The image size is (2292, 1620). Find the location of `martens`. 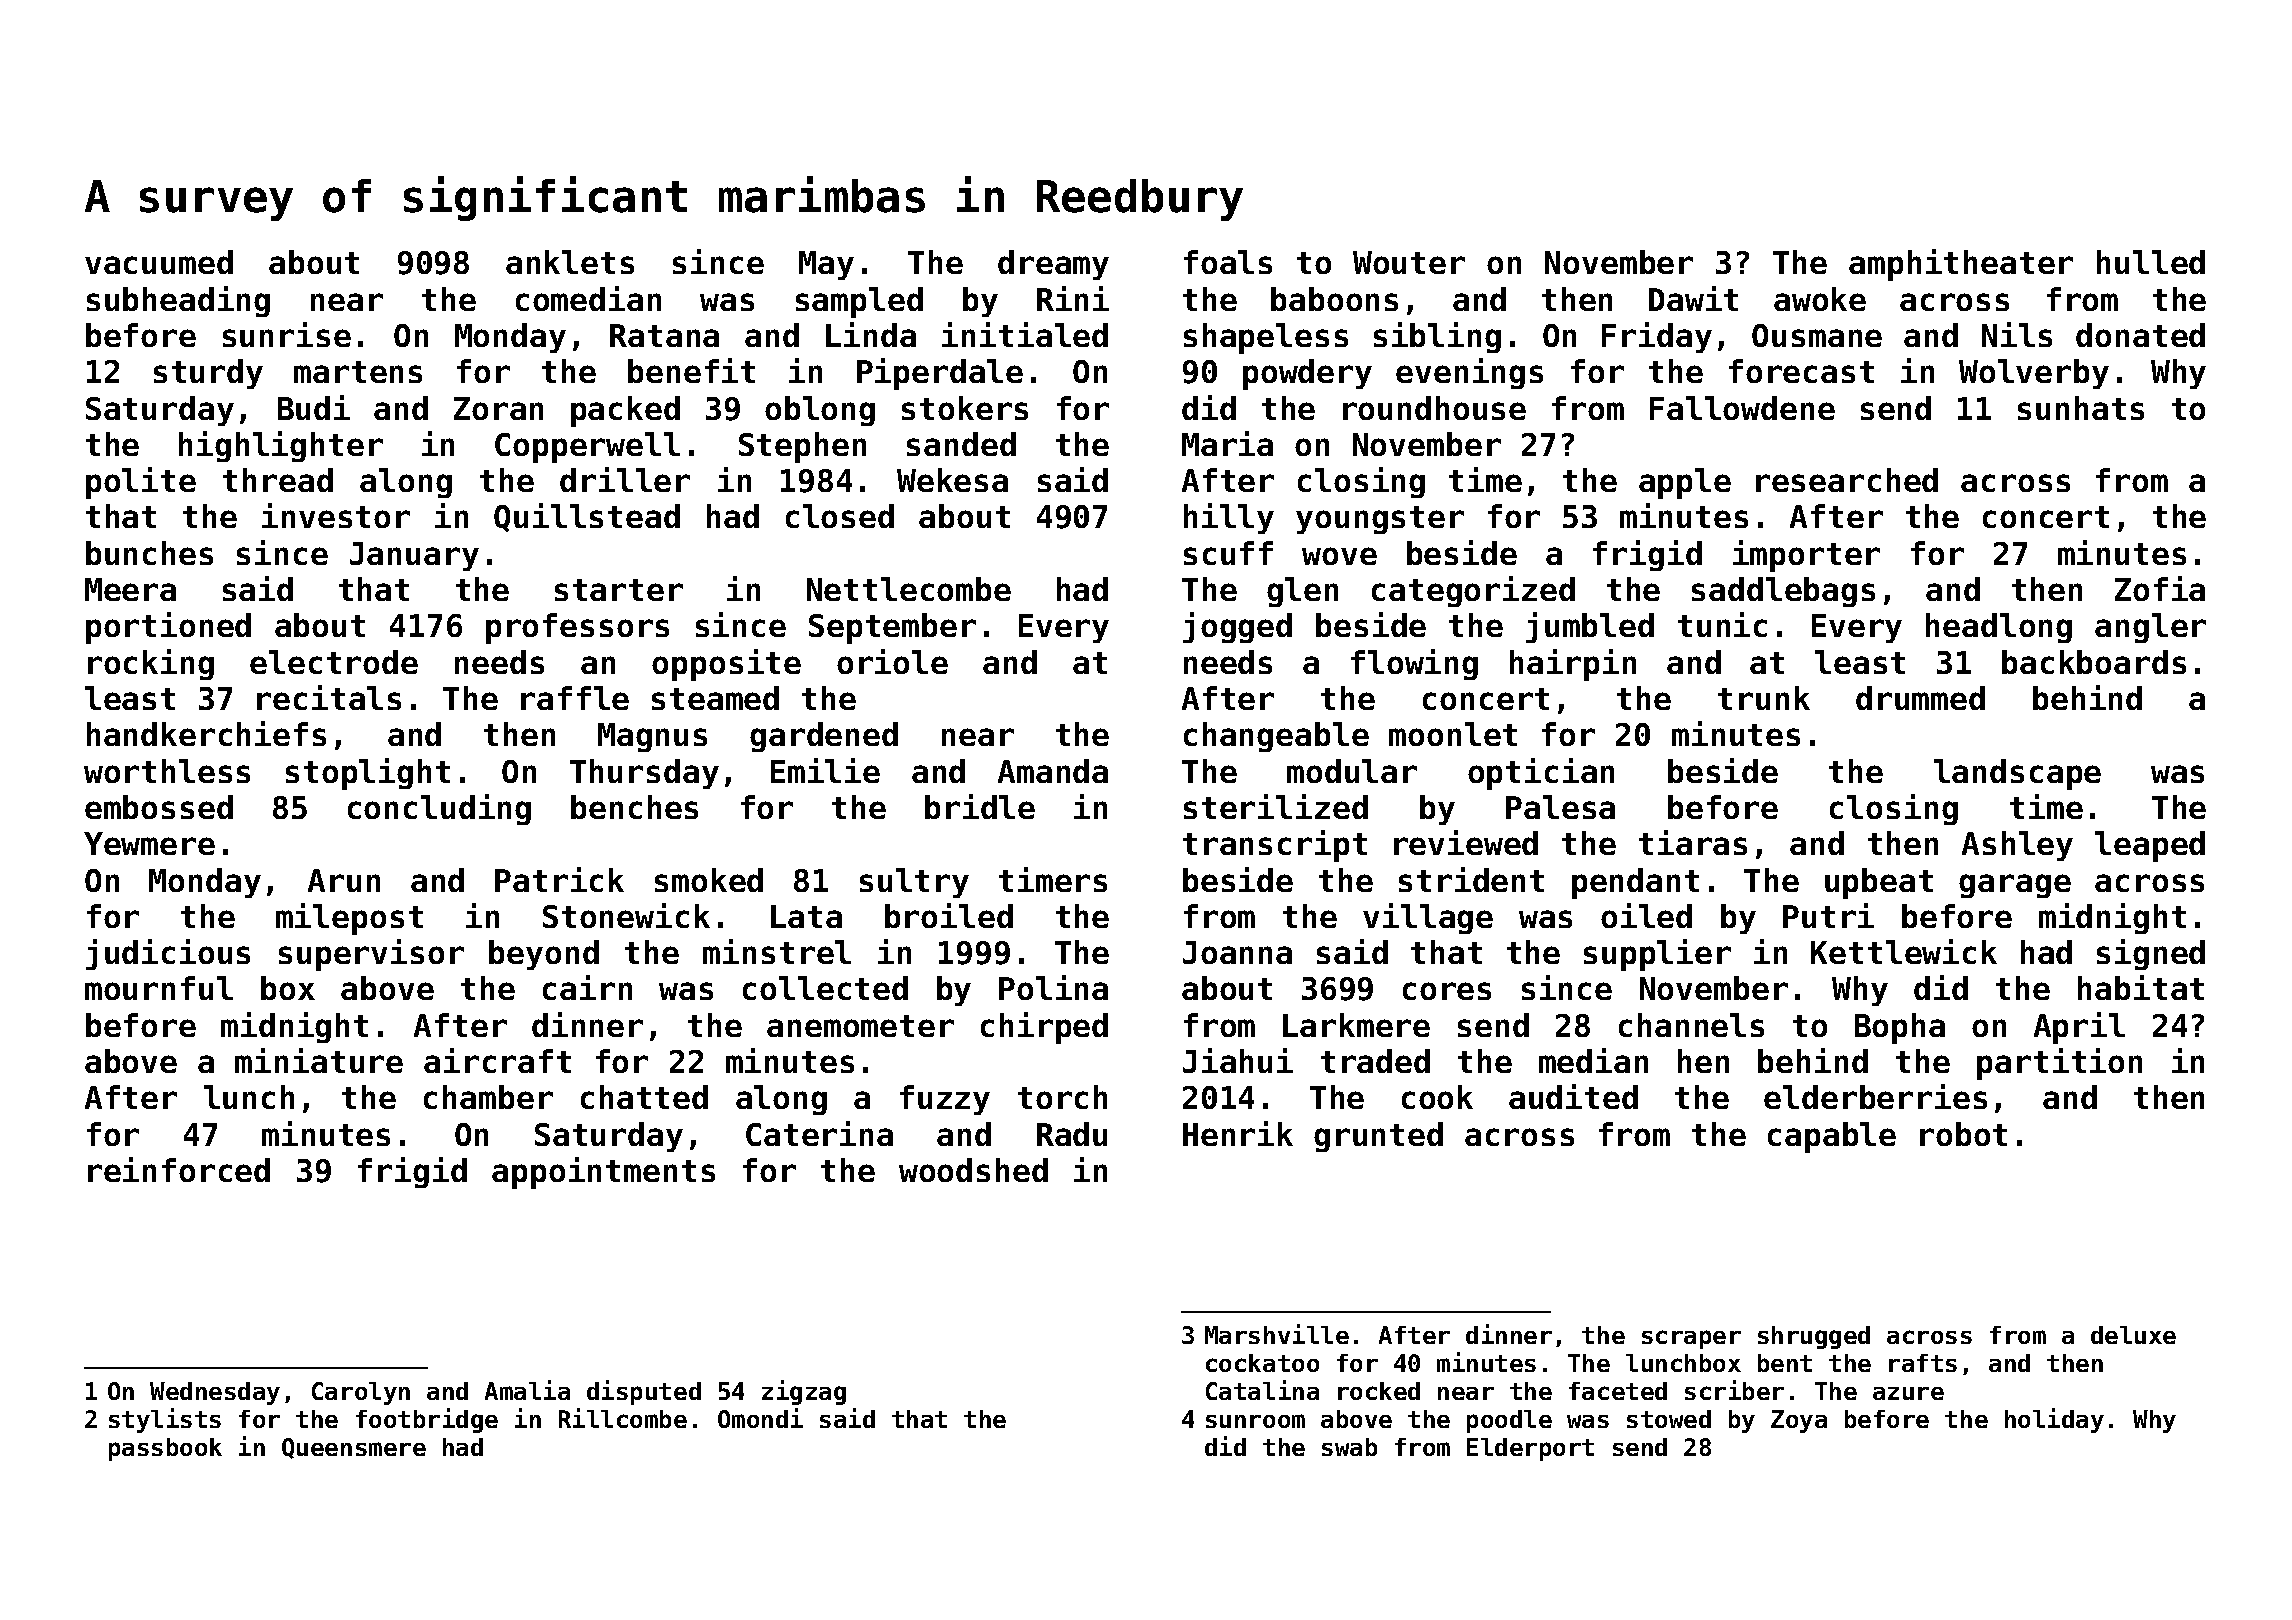

martens is located at coordinates (358, 372).
